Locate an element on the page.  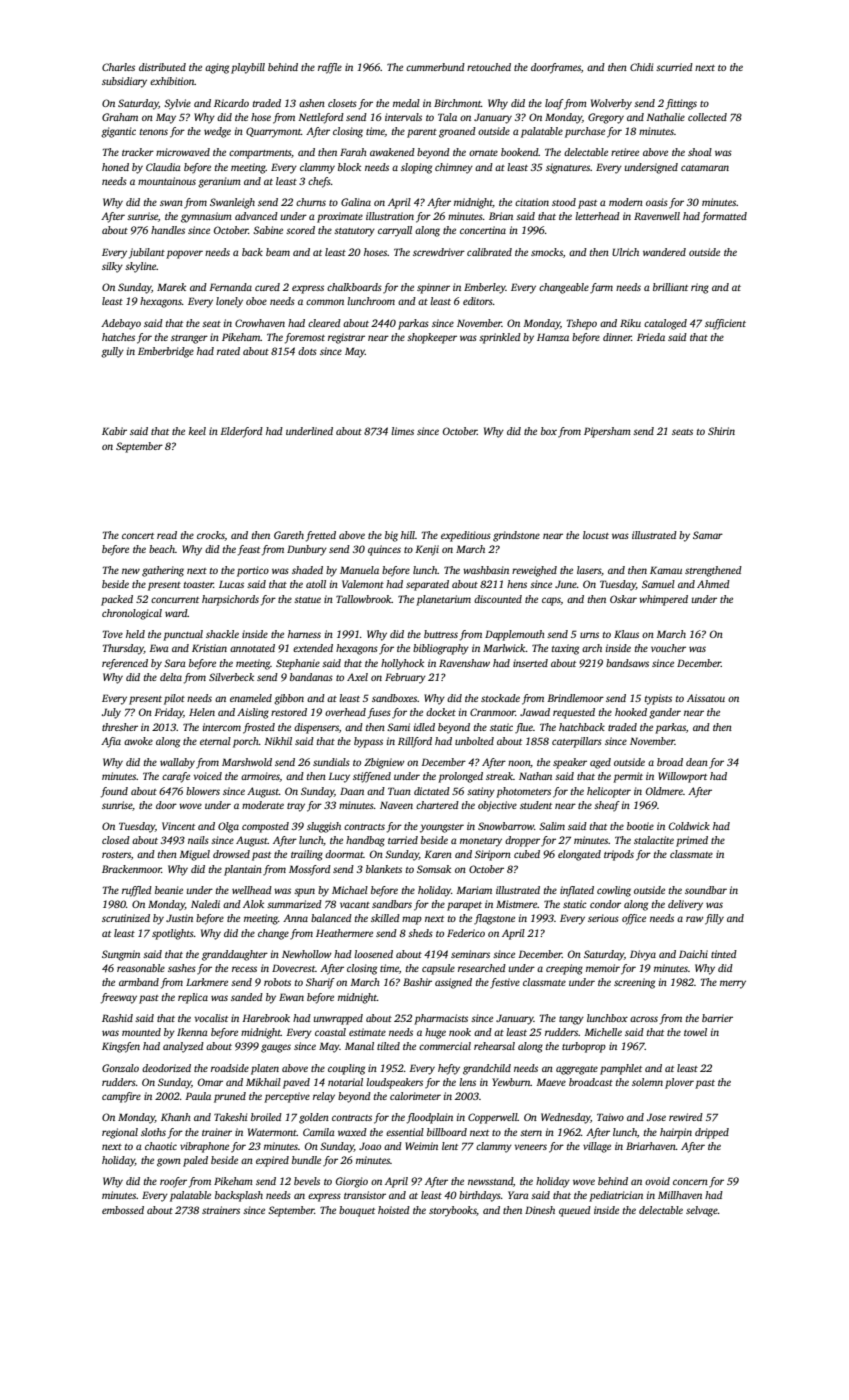
cummerbund is located at coordinates (435, 67).
